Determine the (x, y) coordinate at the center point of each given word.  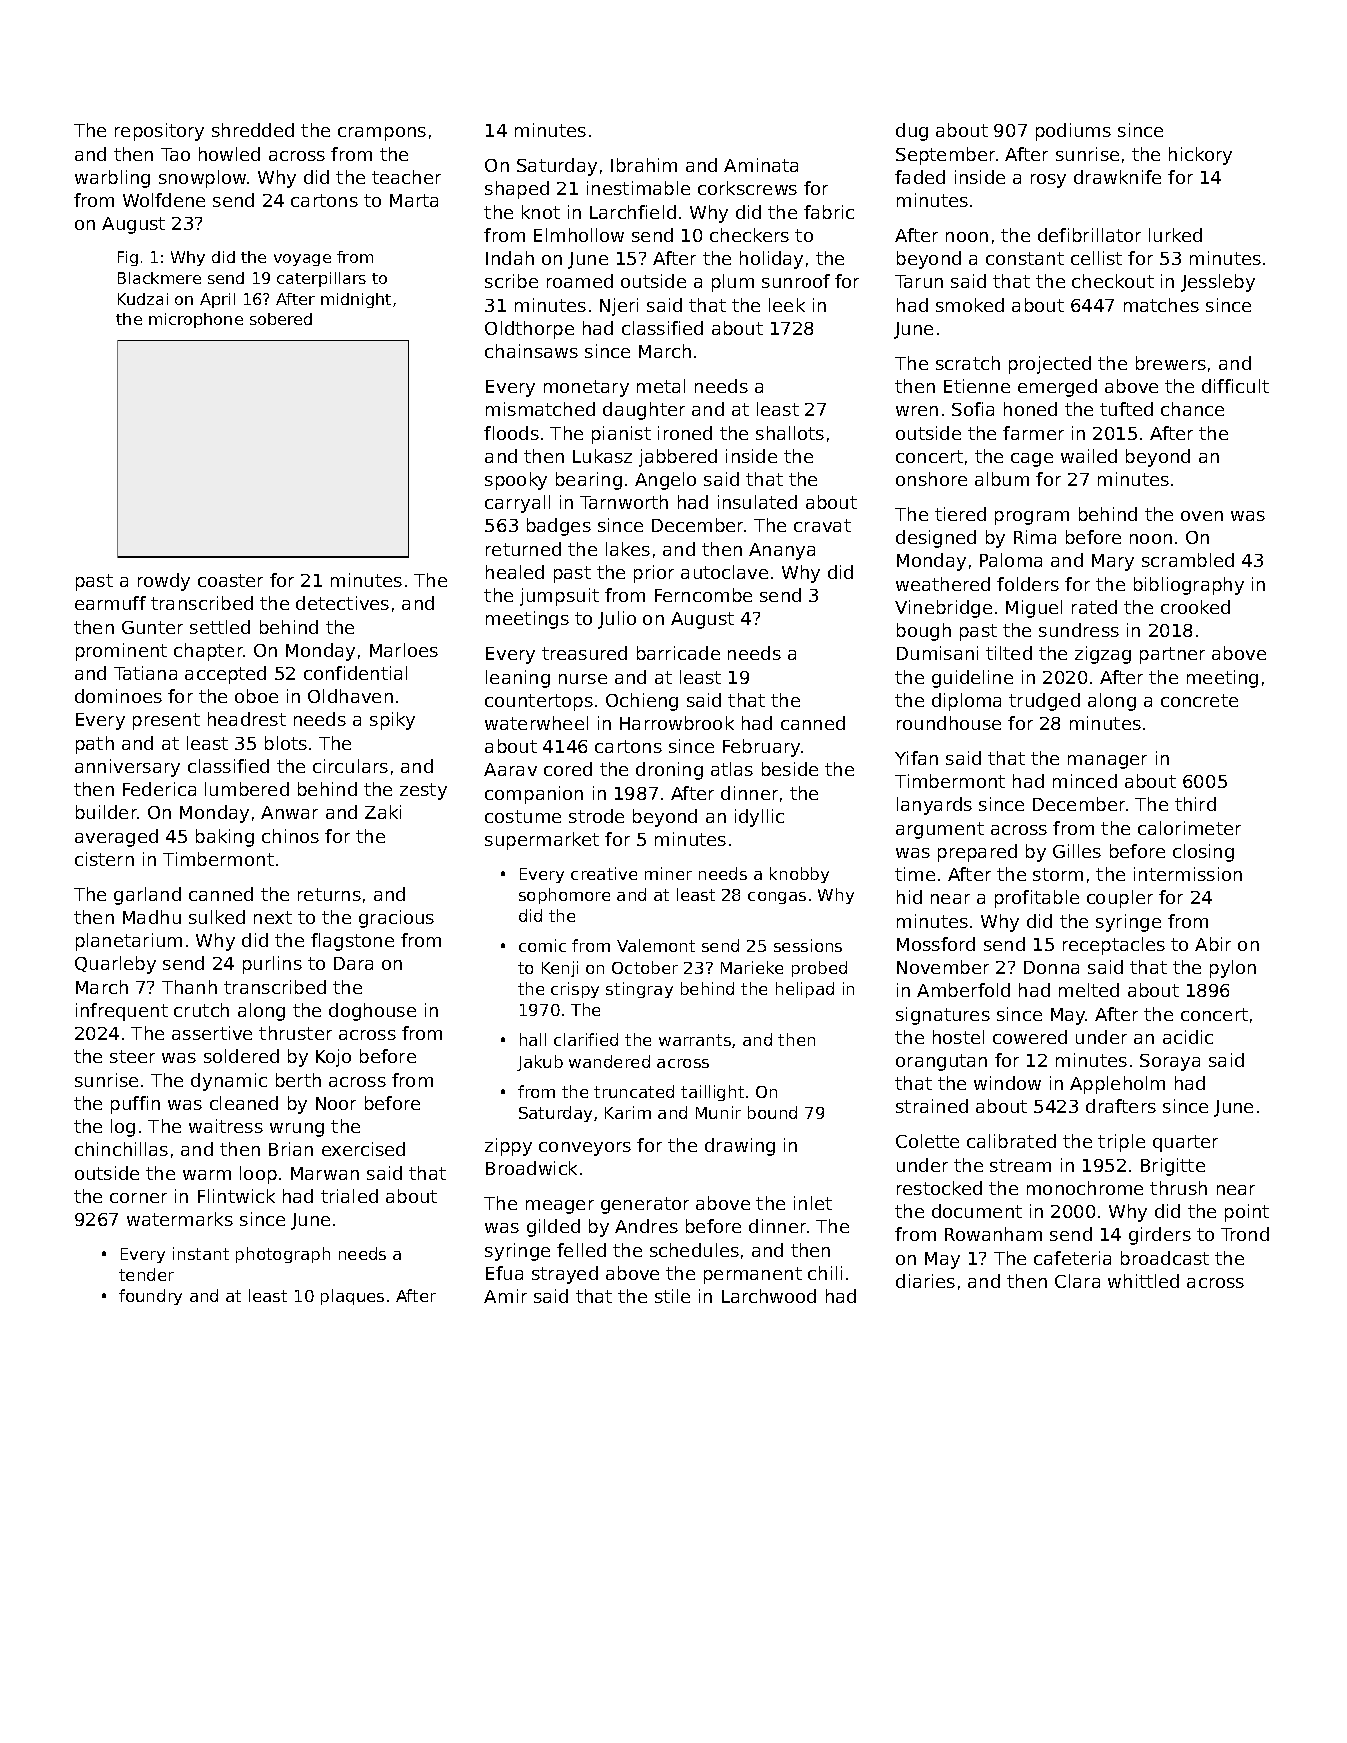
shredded (253, 130)
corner (138, 1198)
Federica (159, 789)
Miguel (1034, 609)
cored (568, 769)
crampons (382, 134)
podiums (1073, 132)
